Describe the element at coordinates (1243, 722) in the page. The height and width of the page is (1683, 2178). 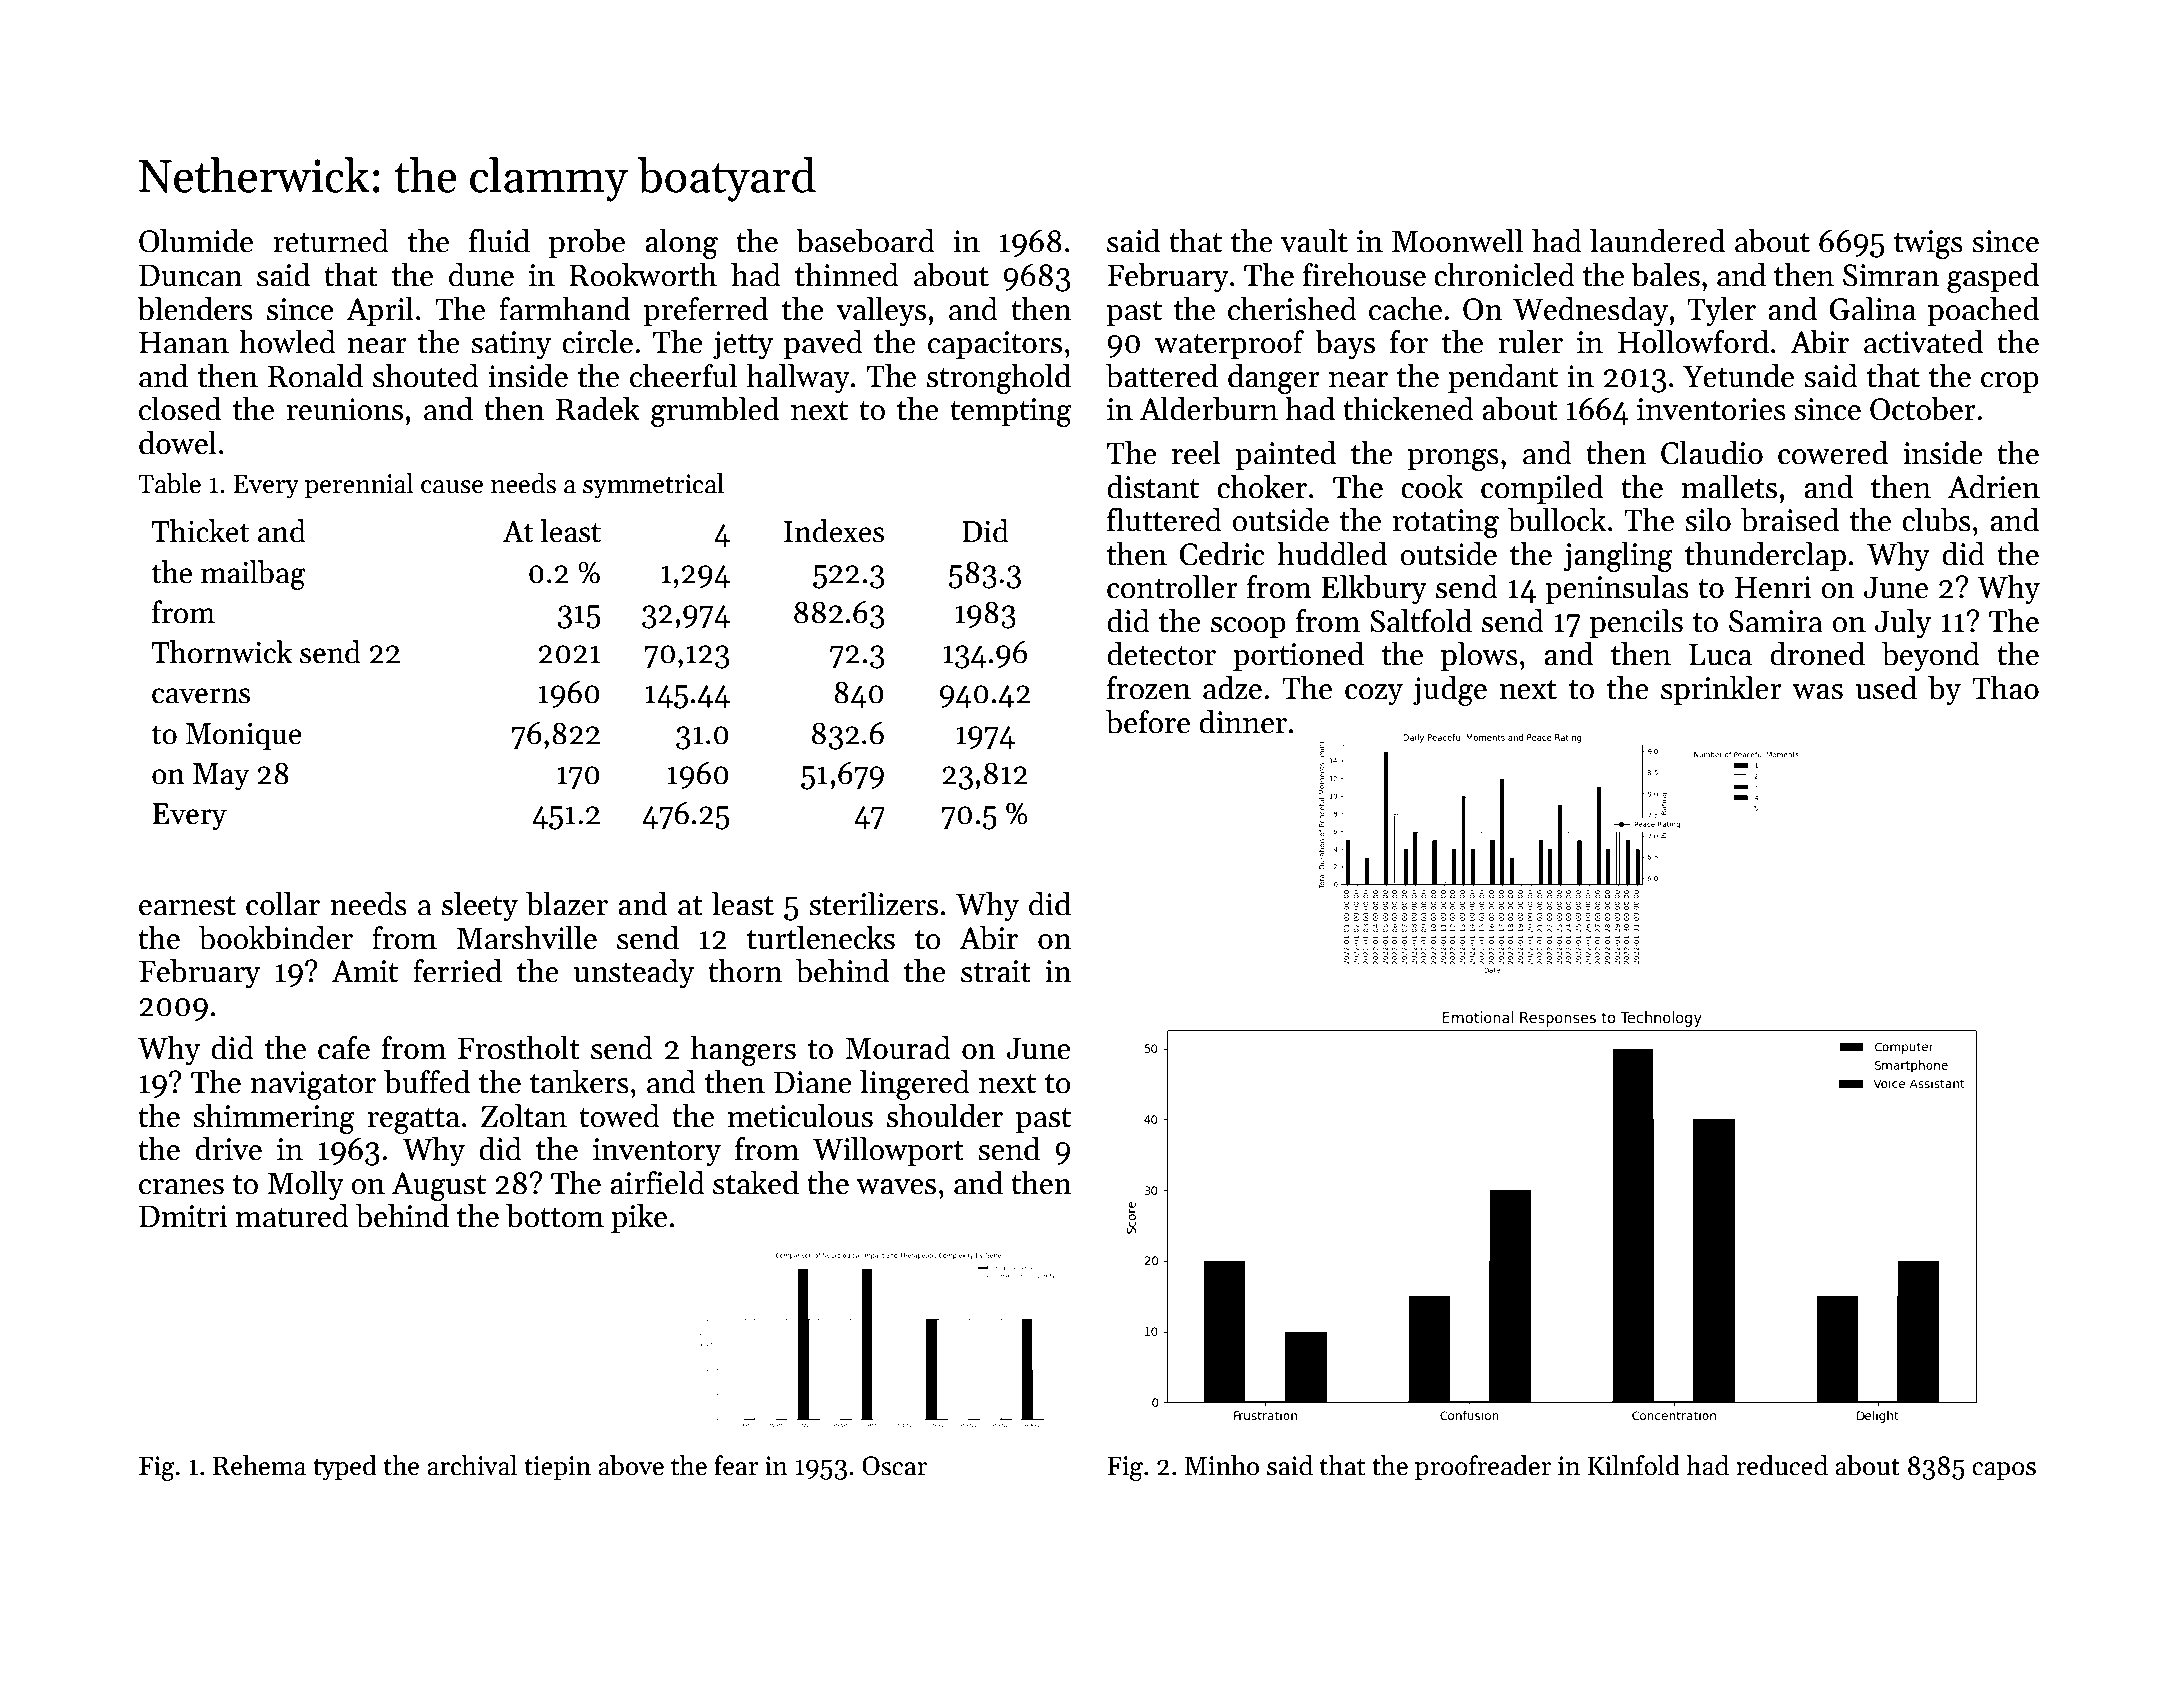
I see `dinner` at that location.
